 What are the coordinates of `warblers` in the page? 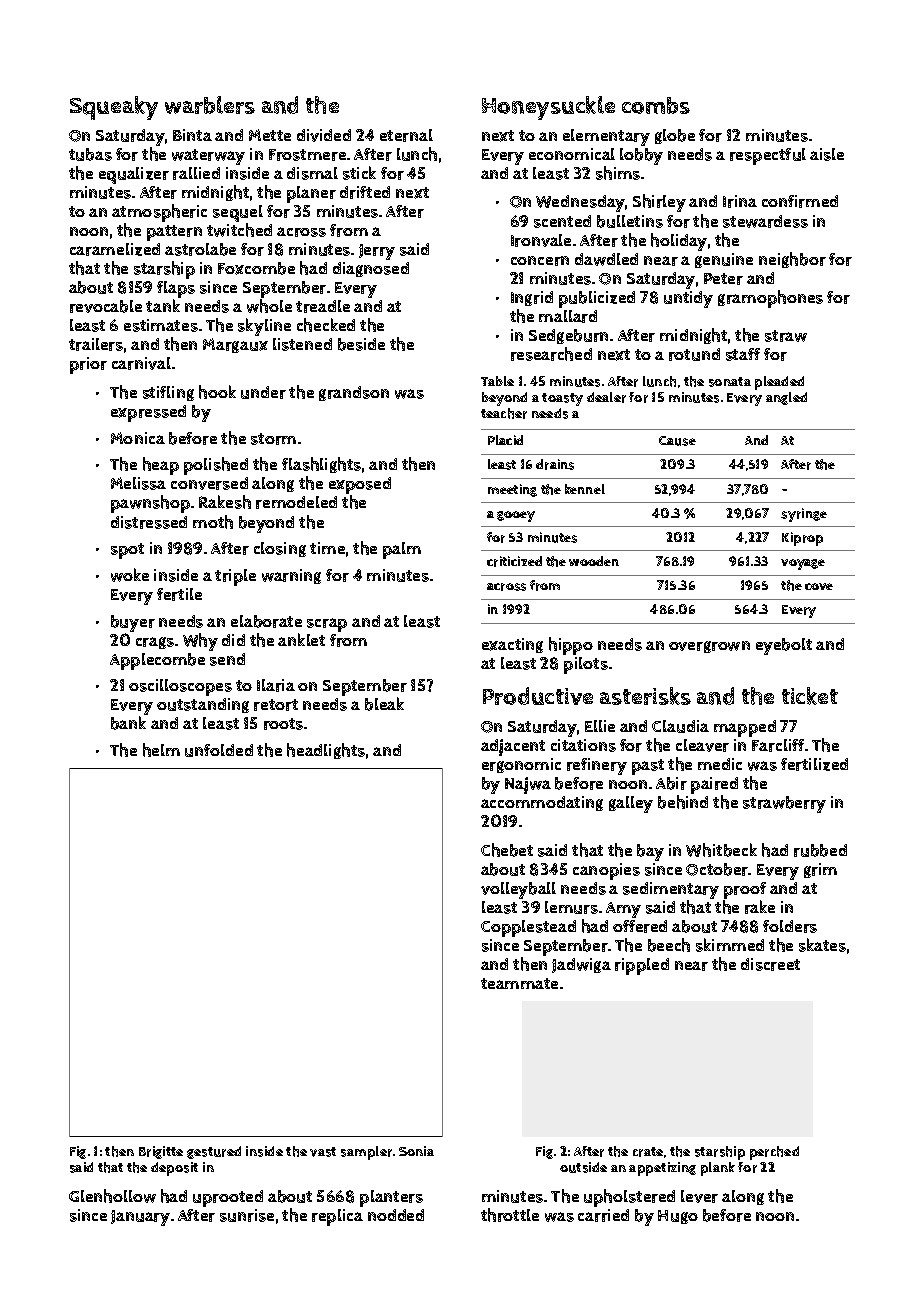 It's located at (210, 105).
